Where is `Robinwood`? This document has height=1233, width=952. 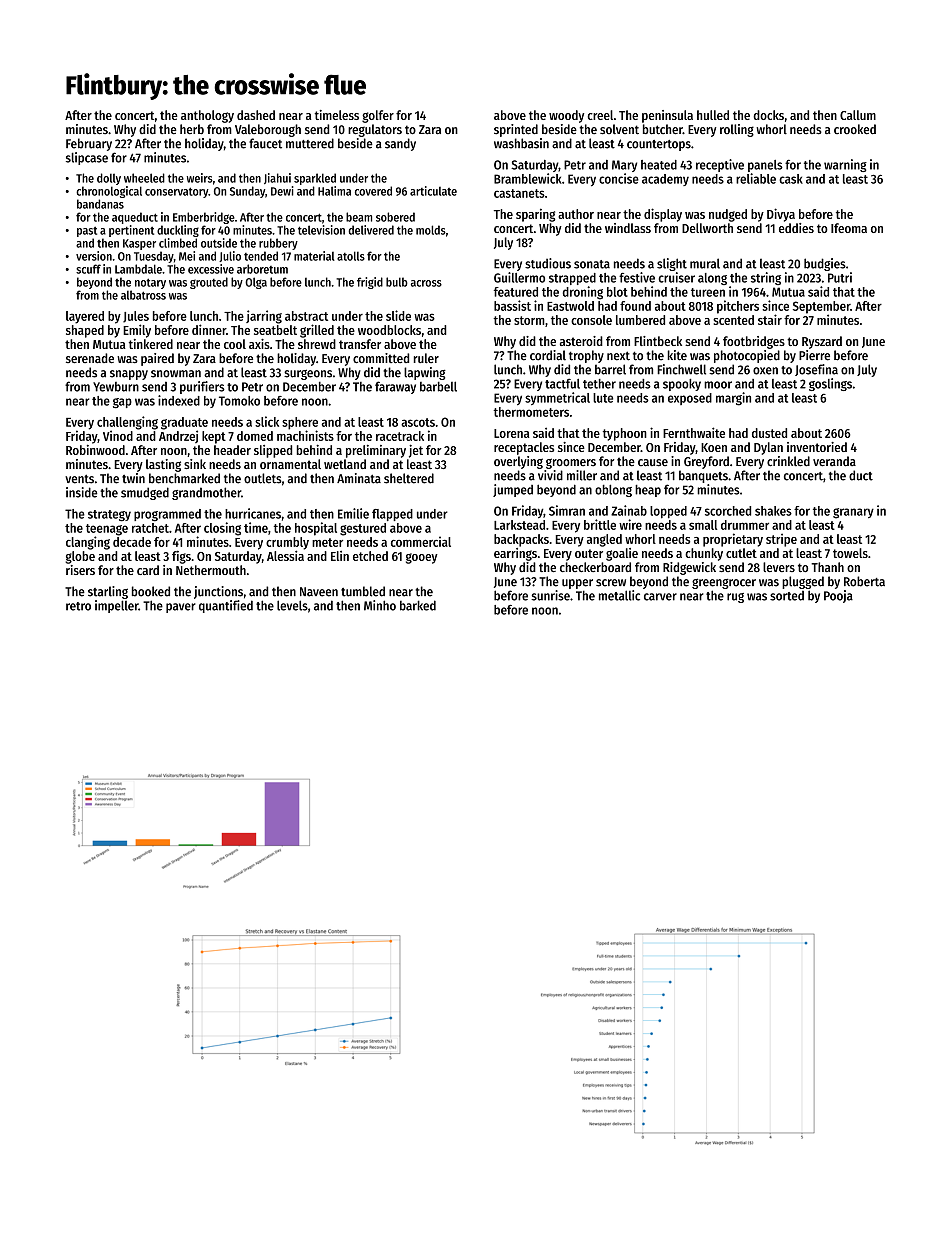
Robinwood is located at coordinates (95, 450).
